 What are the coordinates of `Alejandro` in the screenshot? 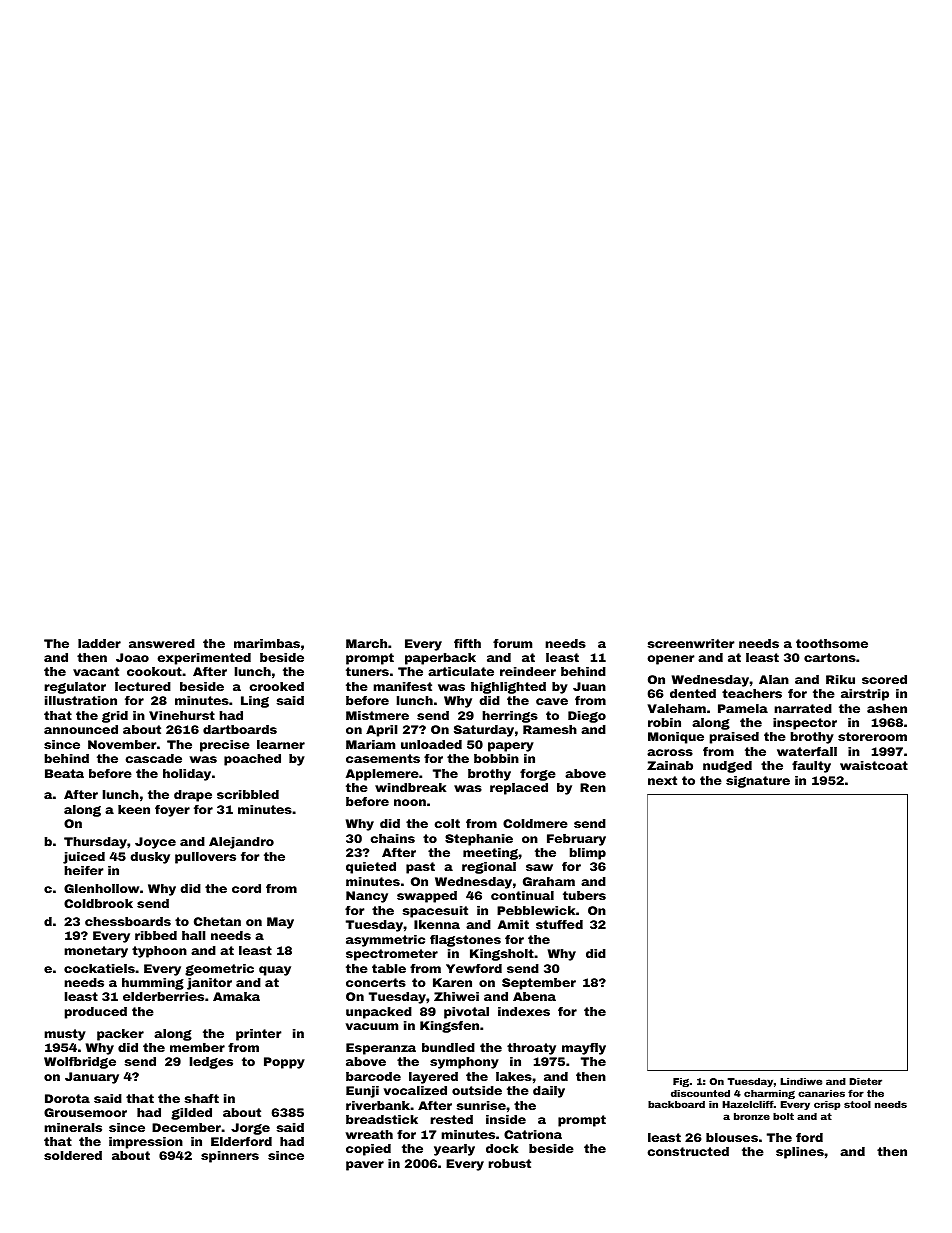 It's located at (241, 843).
